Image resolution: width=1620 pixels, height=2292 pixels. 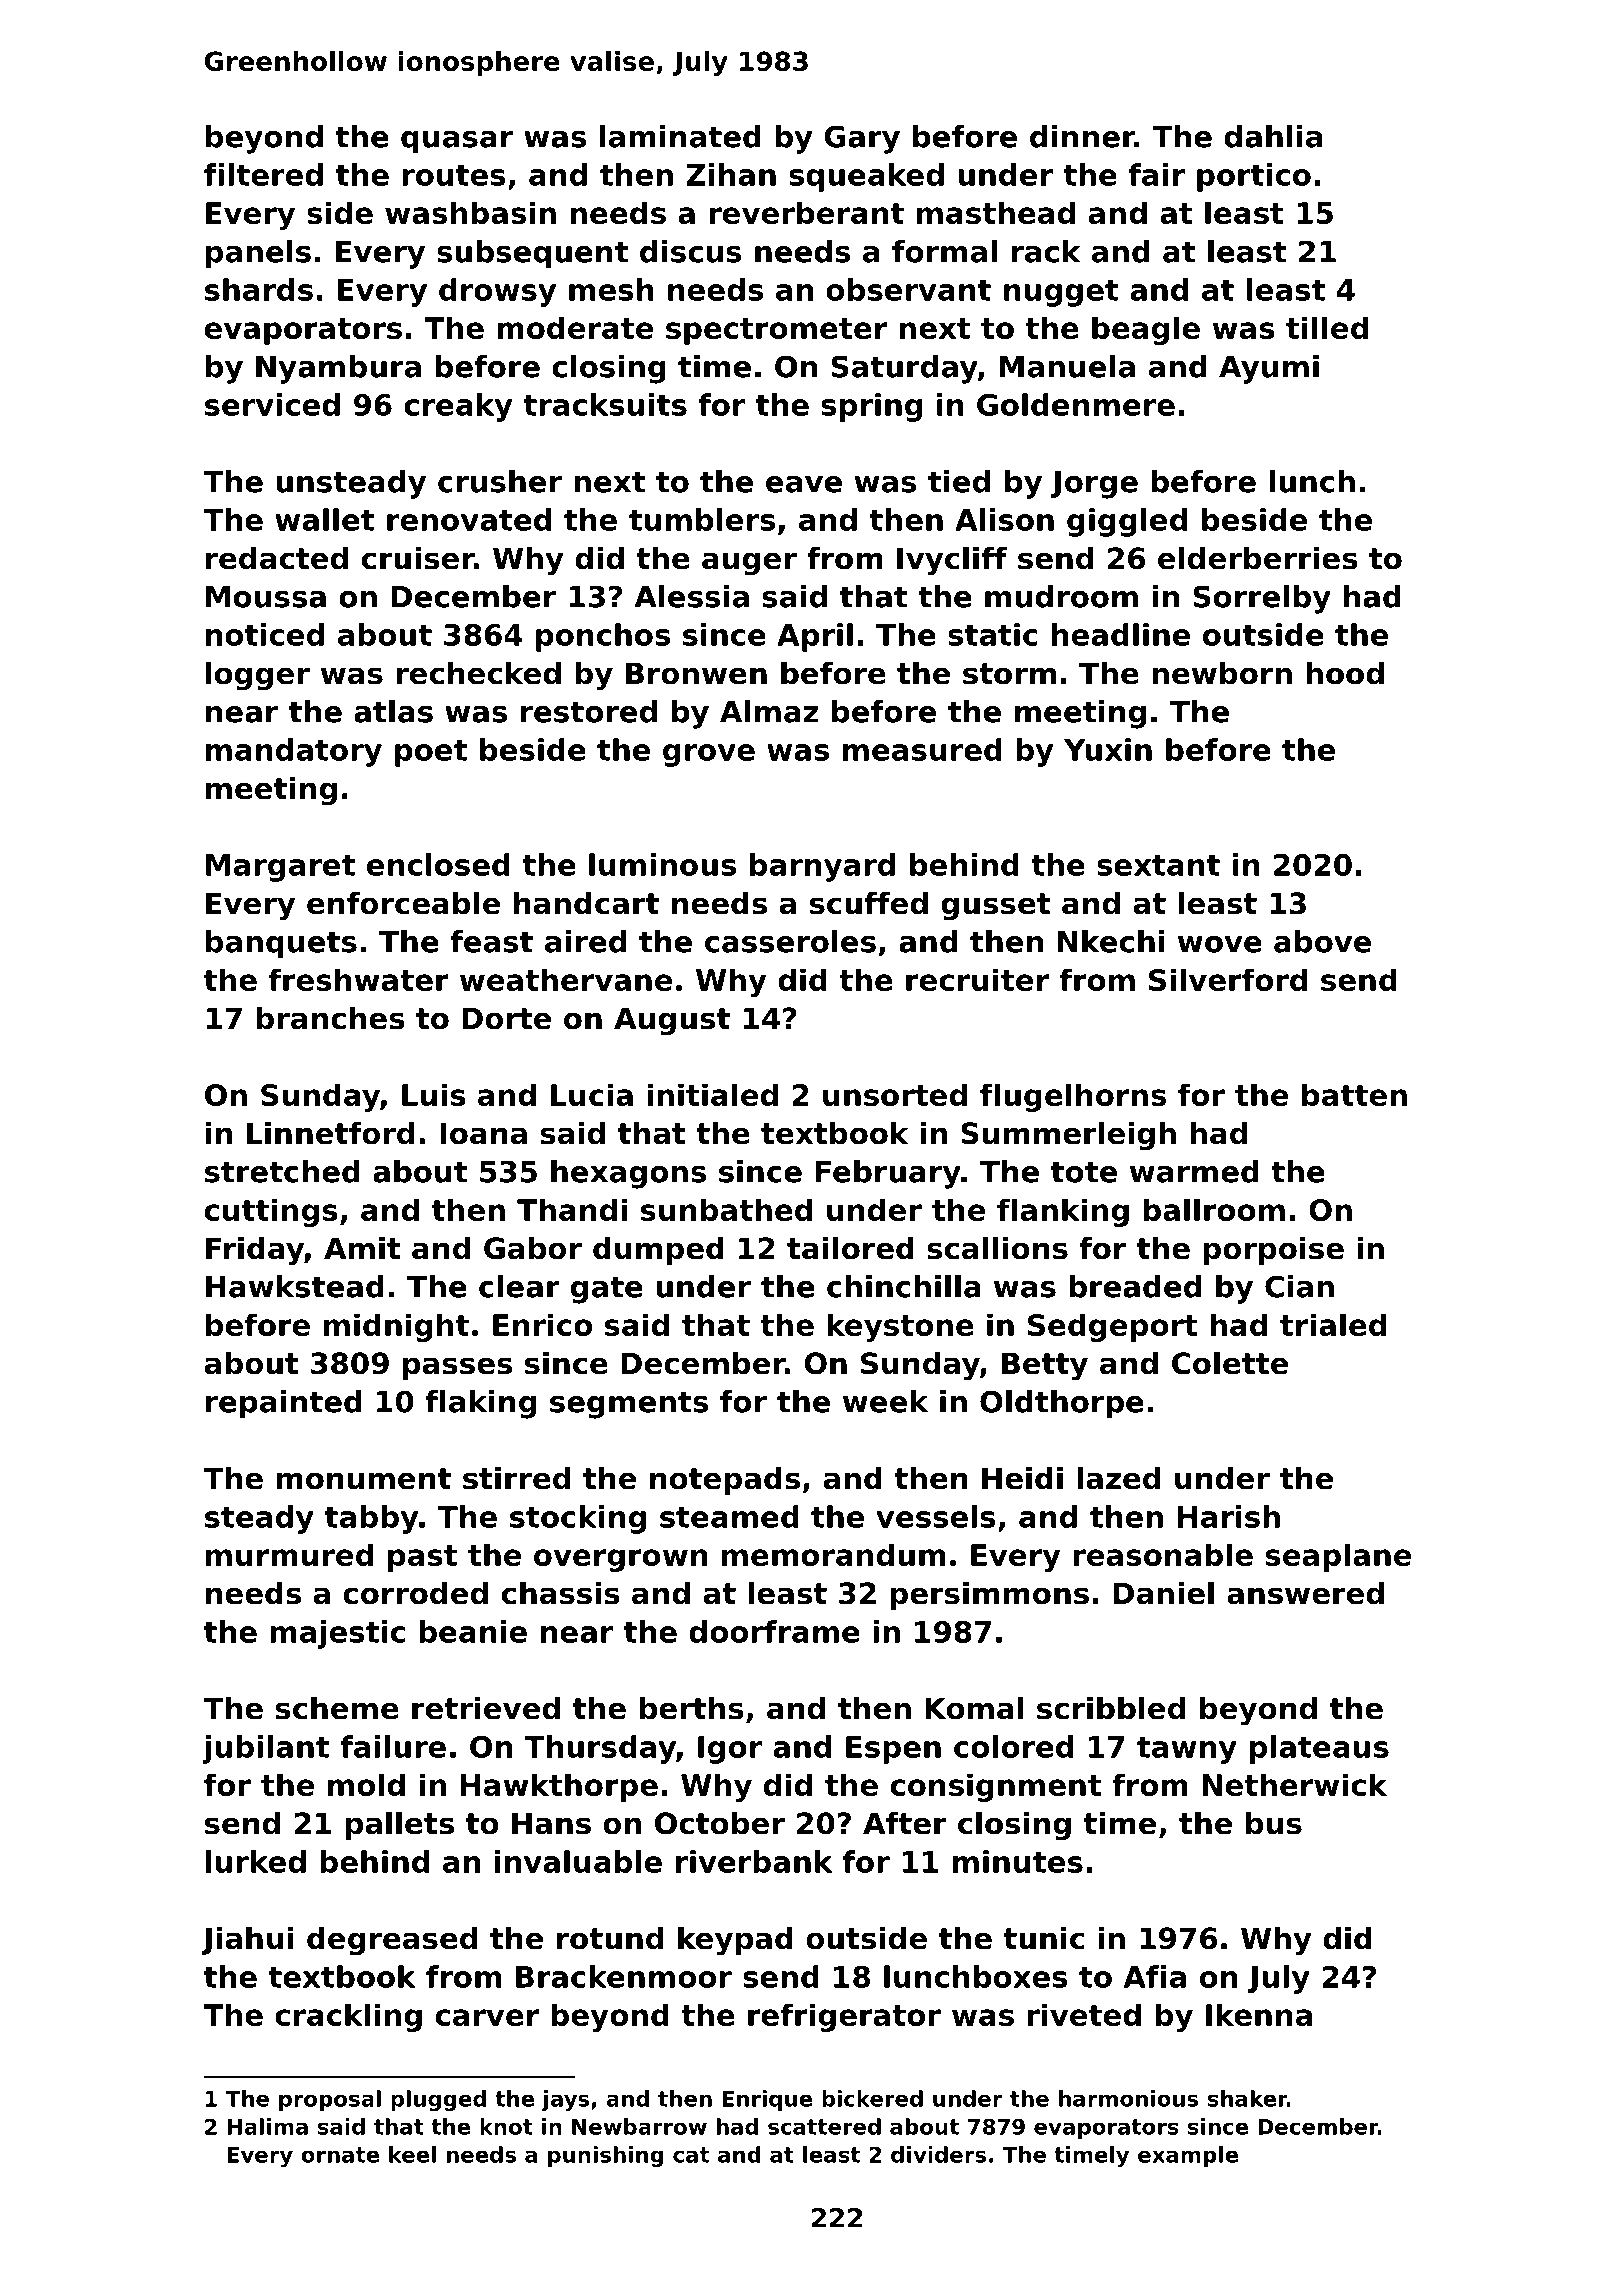 I want to click on Ikenna, so click(x=1259, y=2014).
